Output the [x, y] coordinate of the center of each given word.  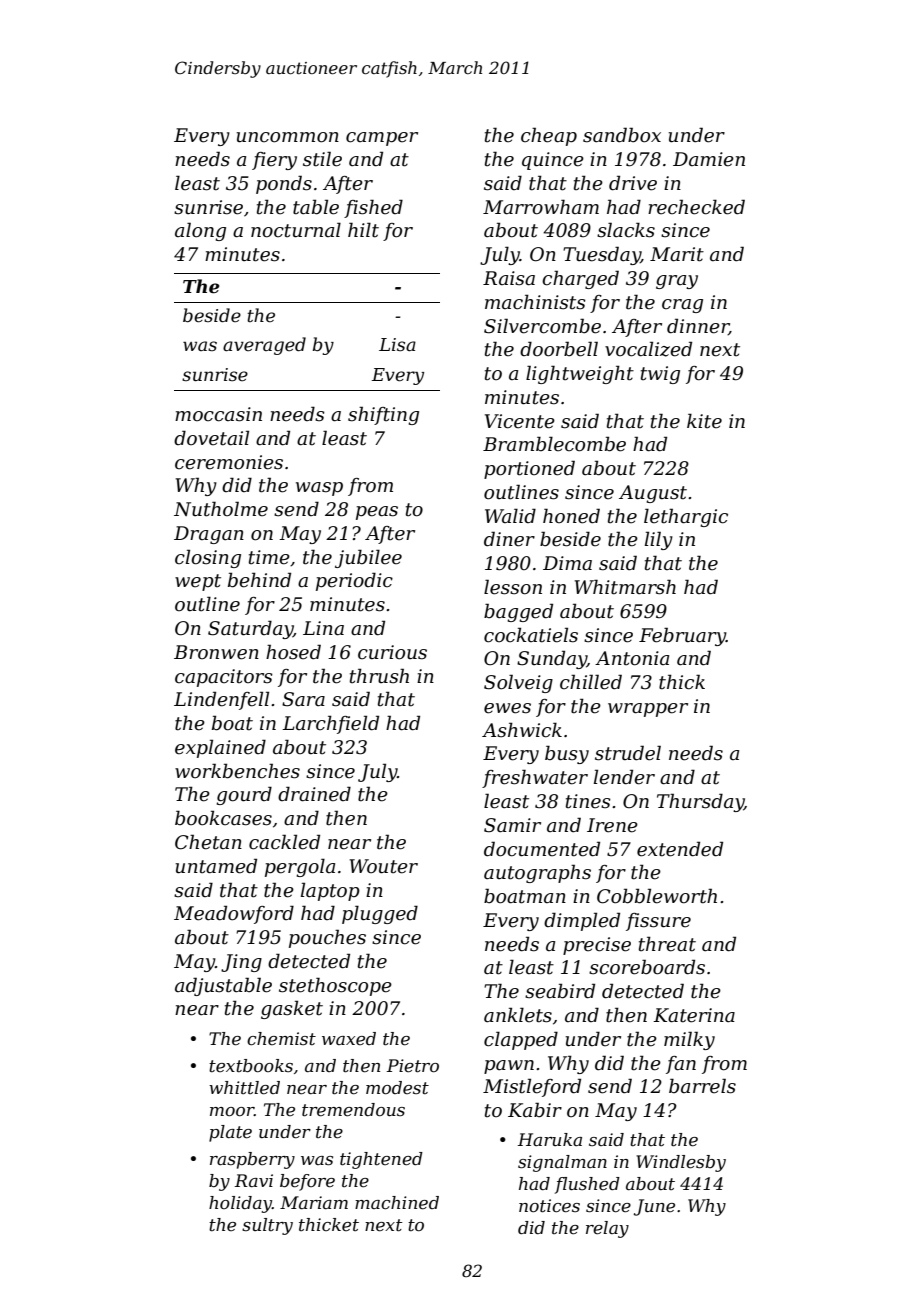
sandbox [622, 135]
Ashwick [522, 730]
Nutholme [221, 509]
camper [382, 139]
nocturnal [296, 230]
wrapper [648, 710]
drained [314, 794]
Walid [510, 515]
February [682, 636]
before [307, 1182]
